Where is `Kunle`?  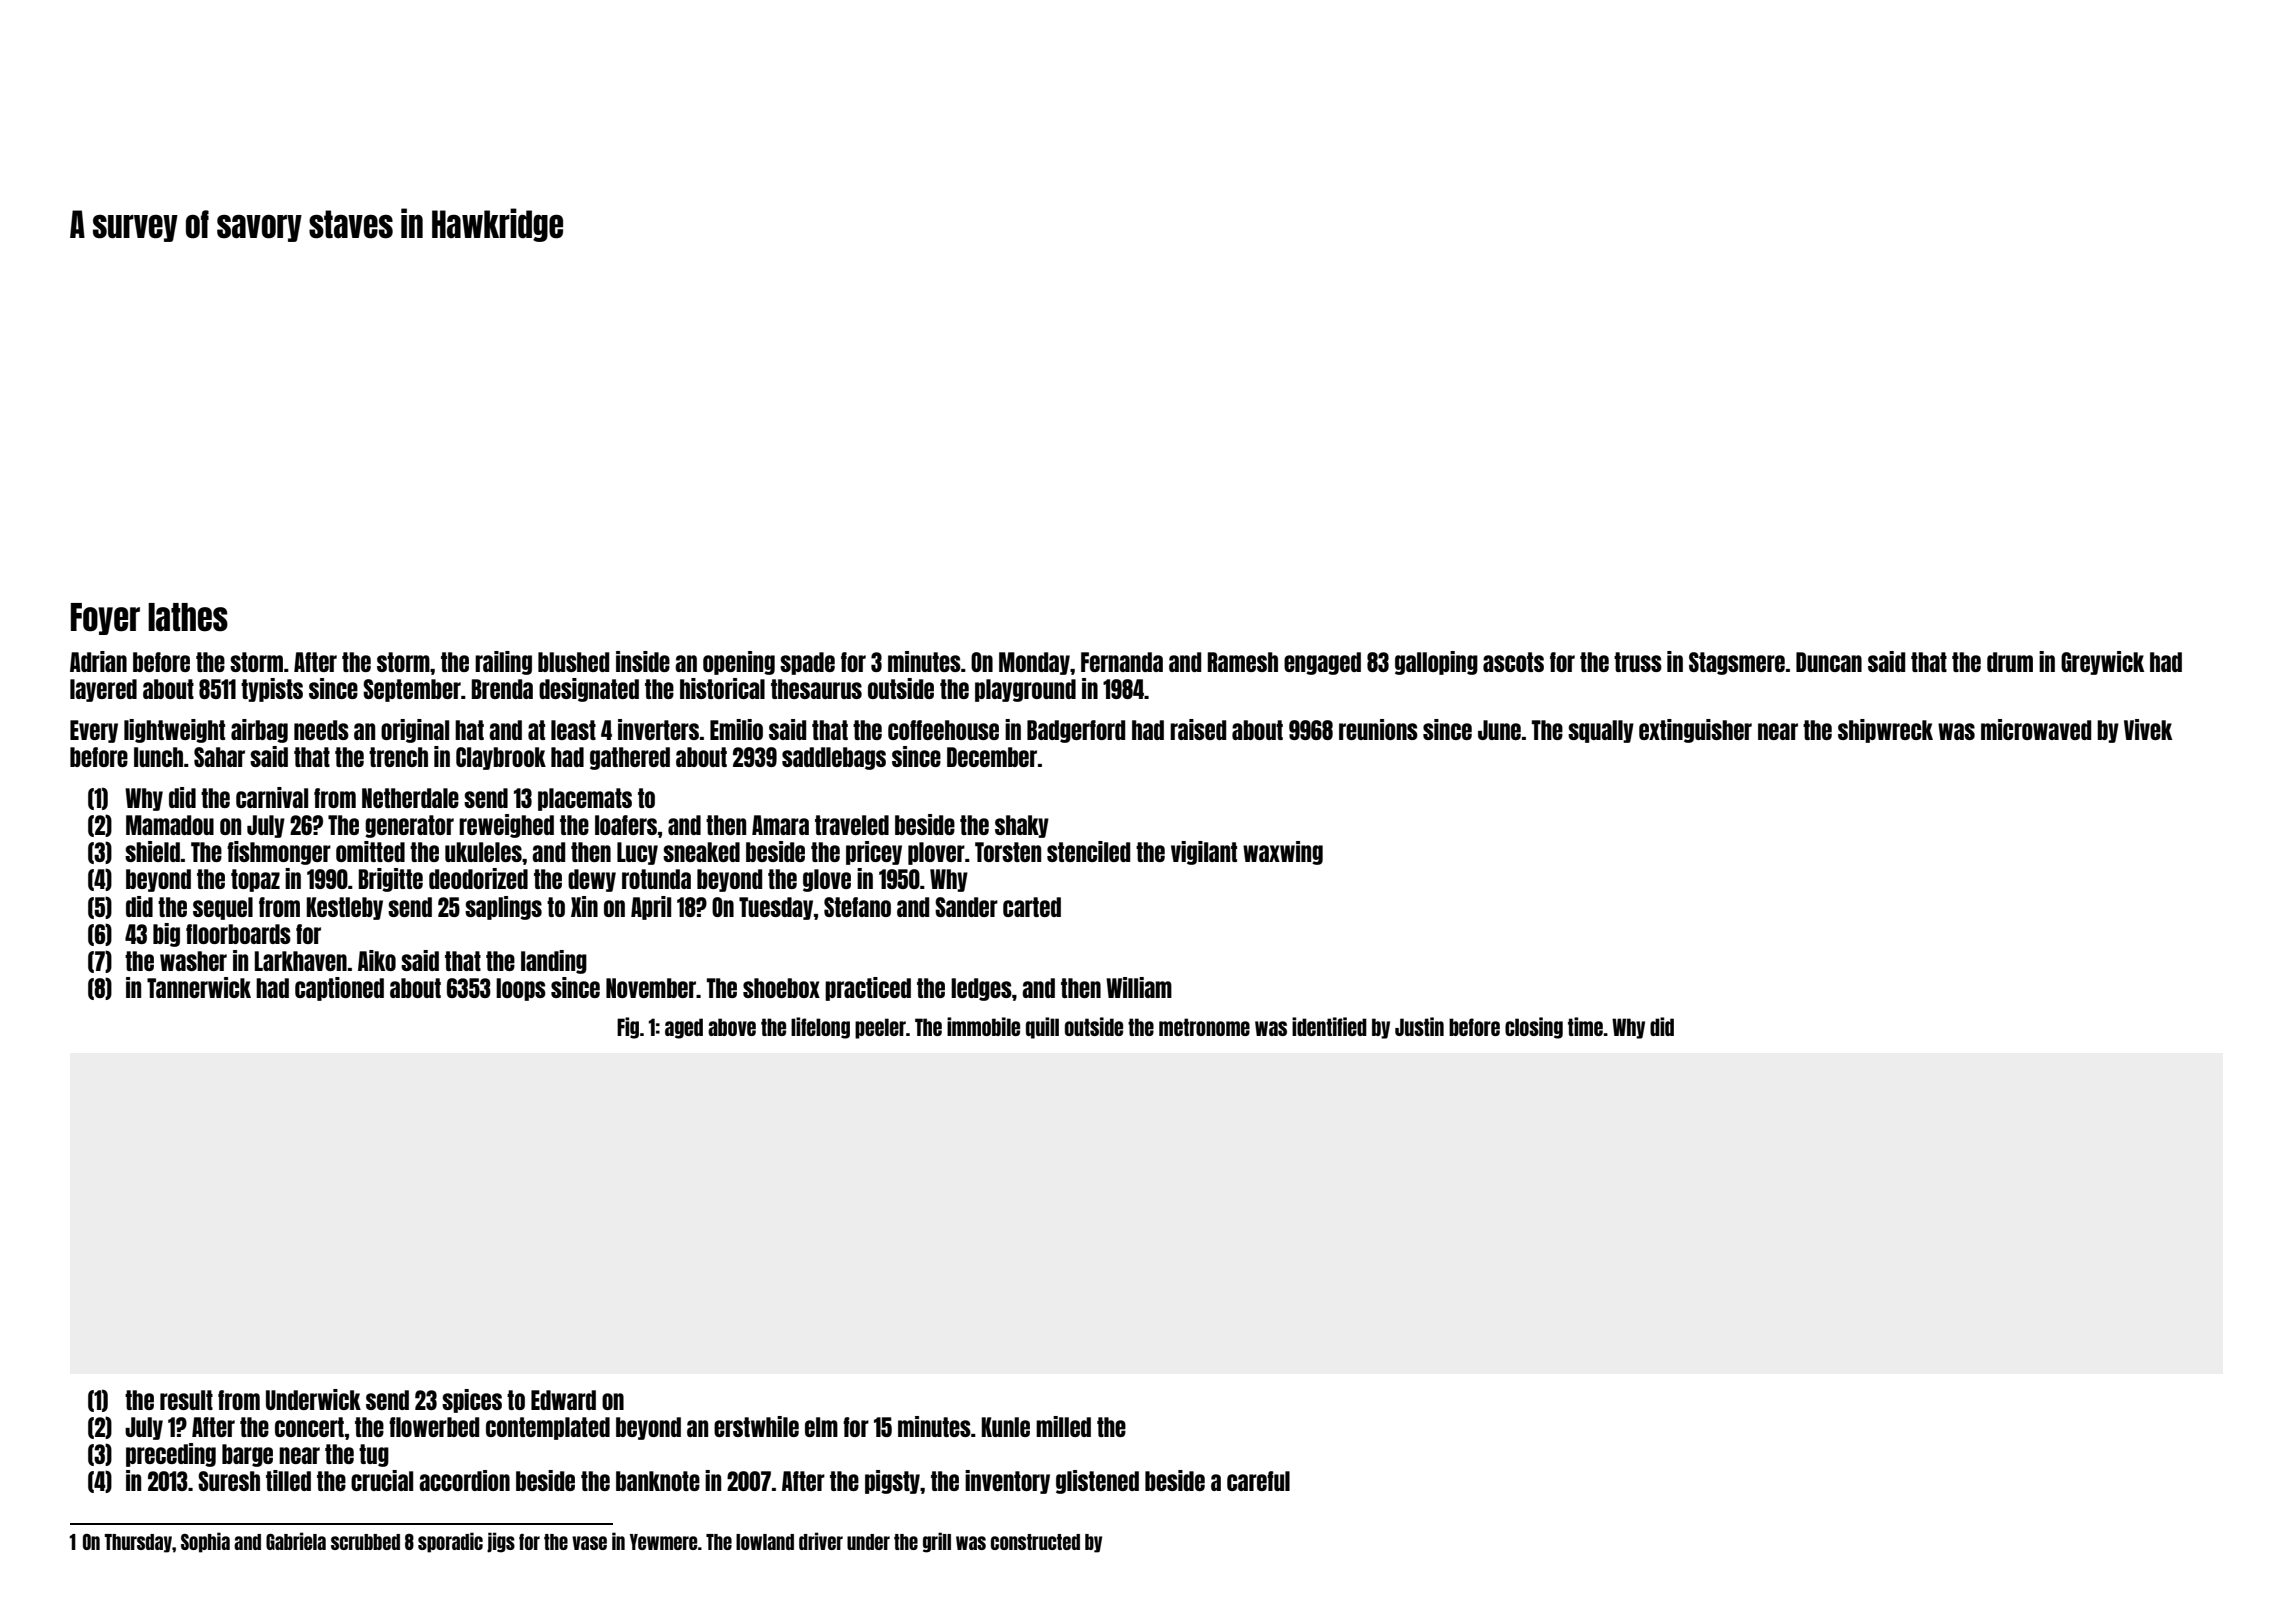 Kunle is located at coordinates (1006, 1427).
